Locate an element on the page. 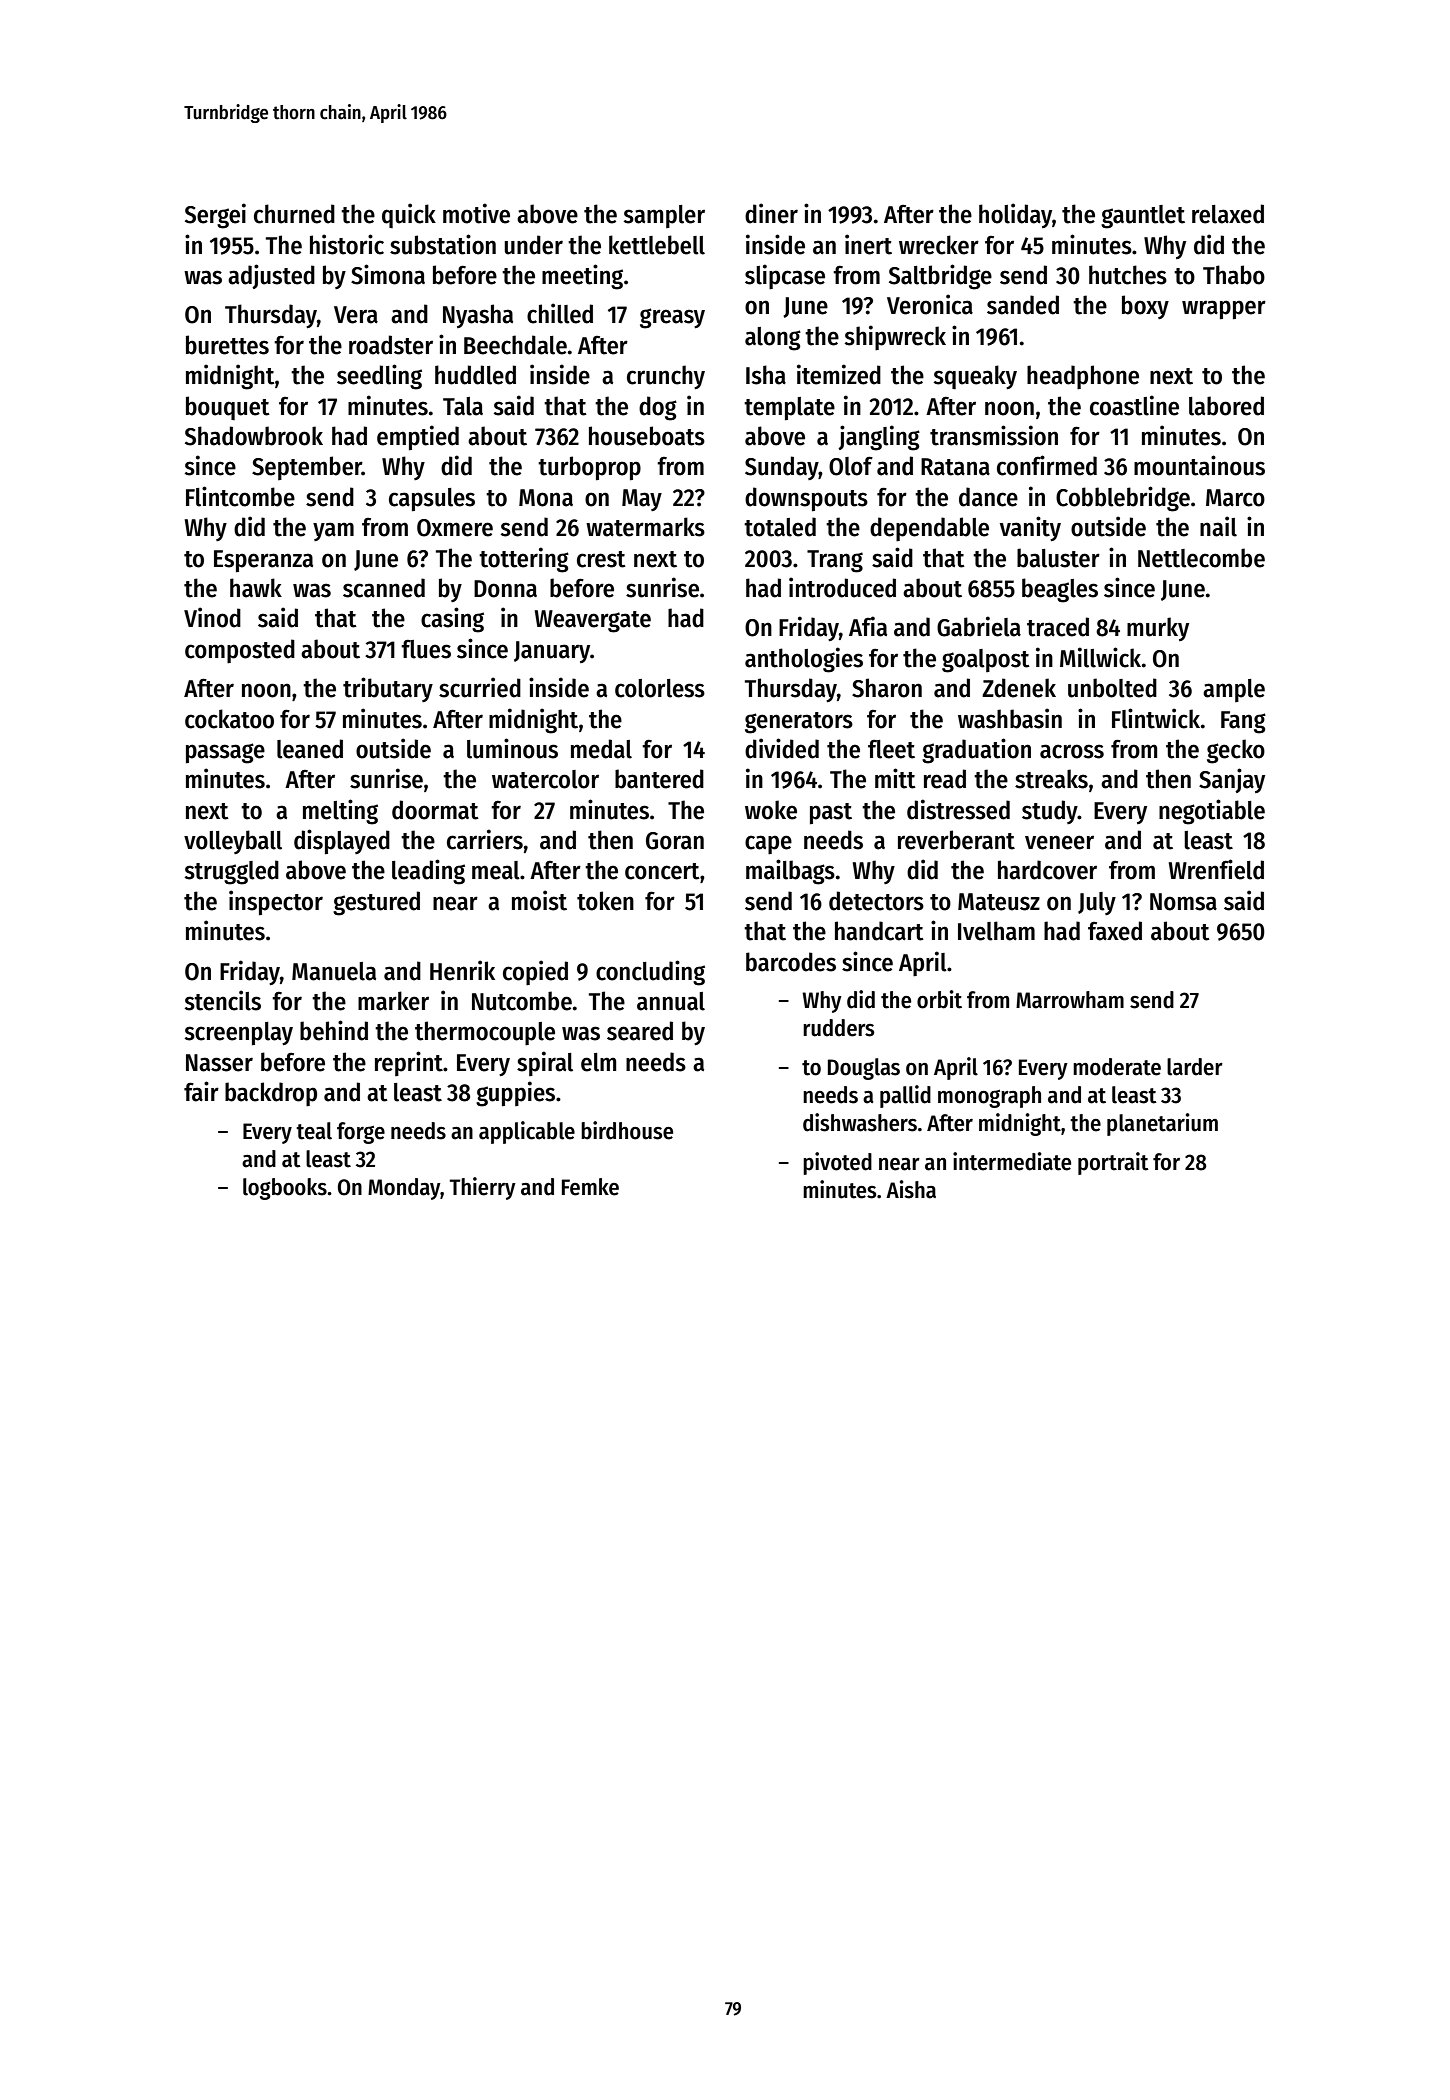 The height and width of the page is (2100, 1450). leaned is located at coordinates (310, 749).
